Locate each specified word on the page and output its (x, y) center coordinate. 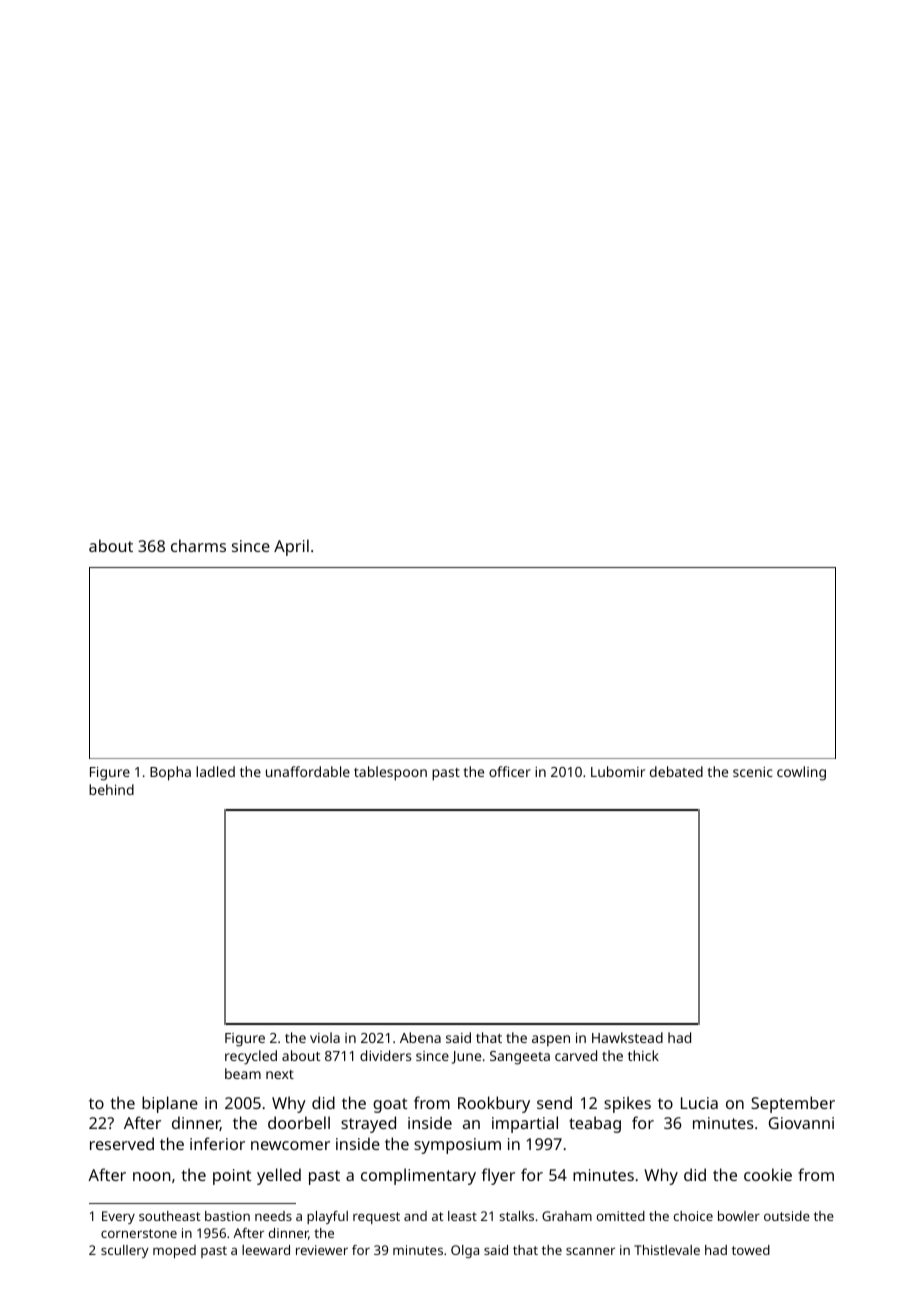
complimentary (418, 1176)
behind (111, 789)
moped (174, 1251)
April (291, 547)
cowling (801, 773)
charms (198, 545)
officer (510, 771)
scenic (753, 772)
